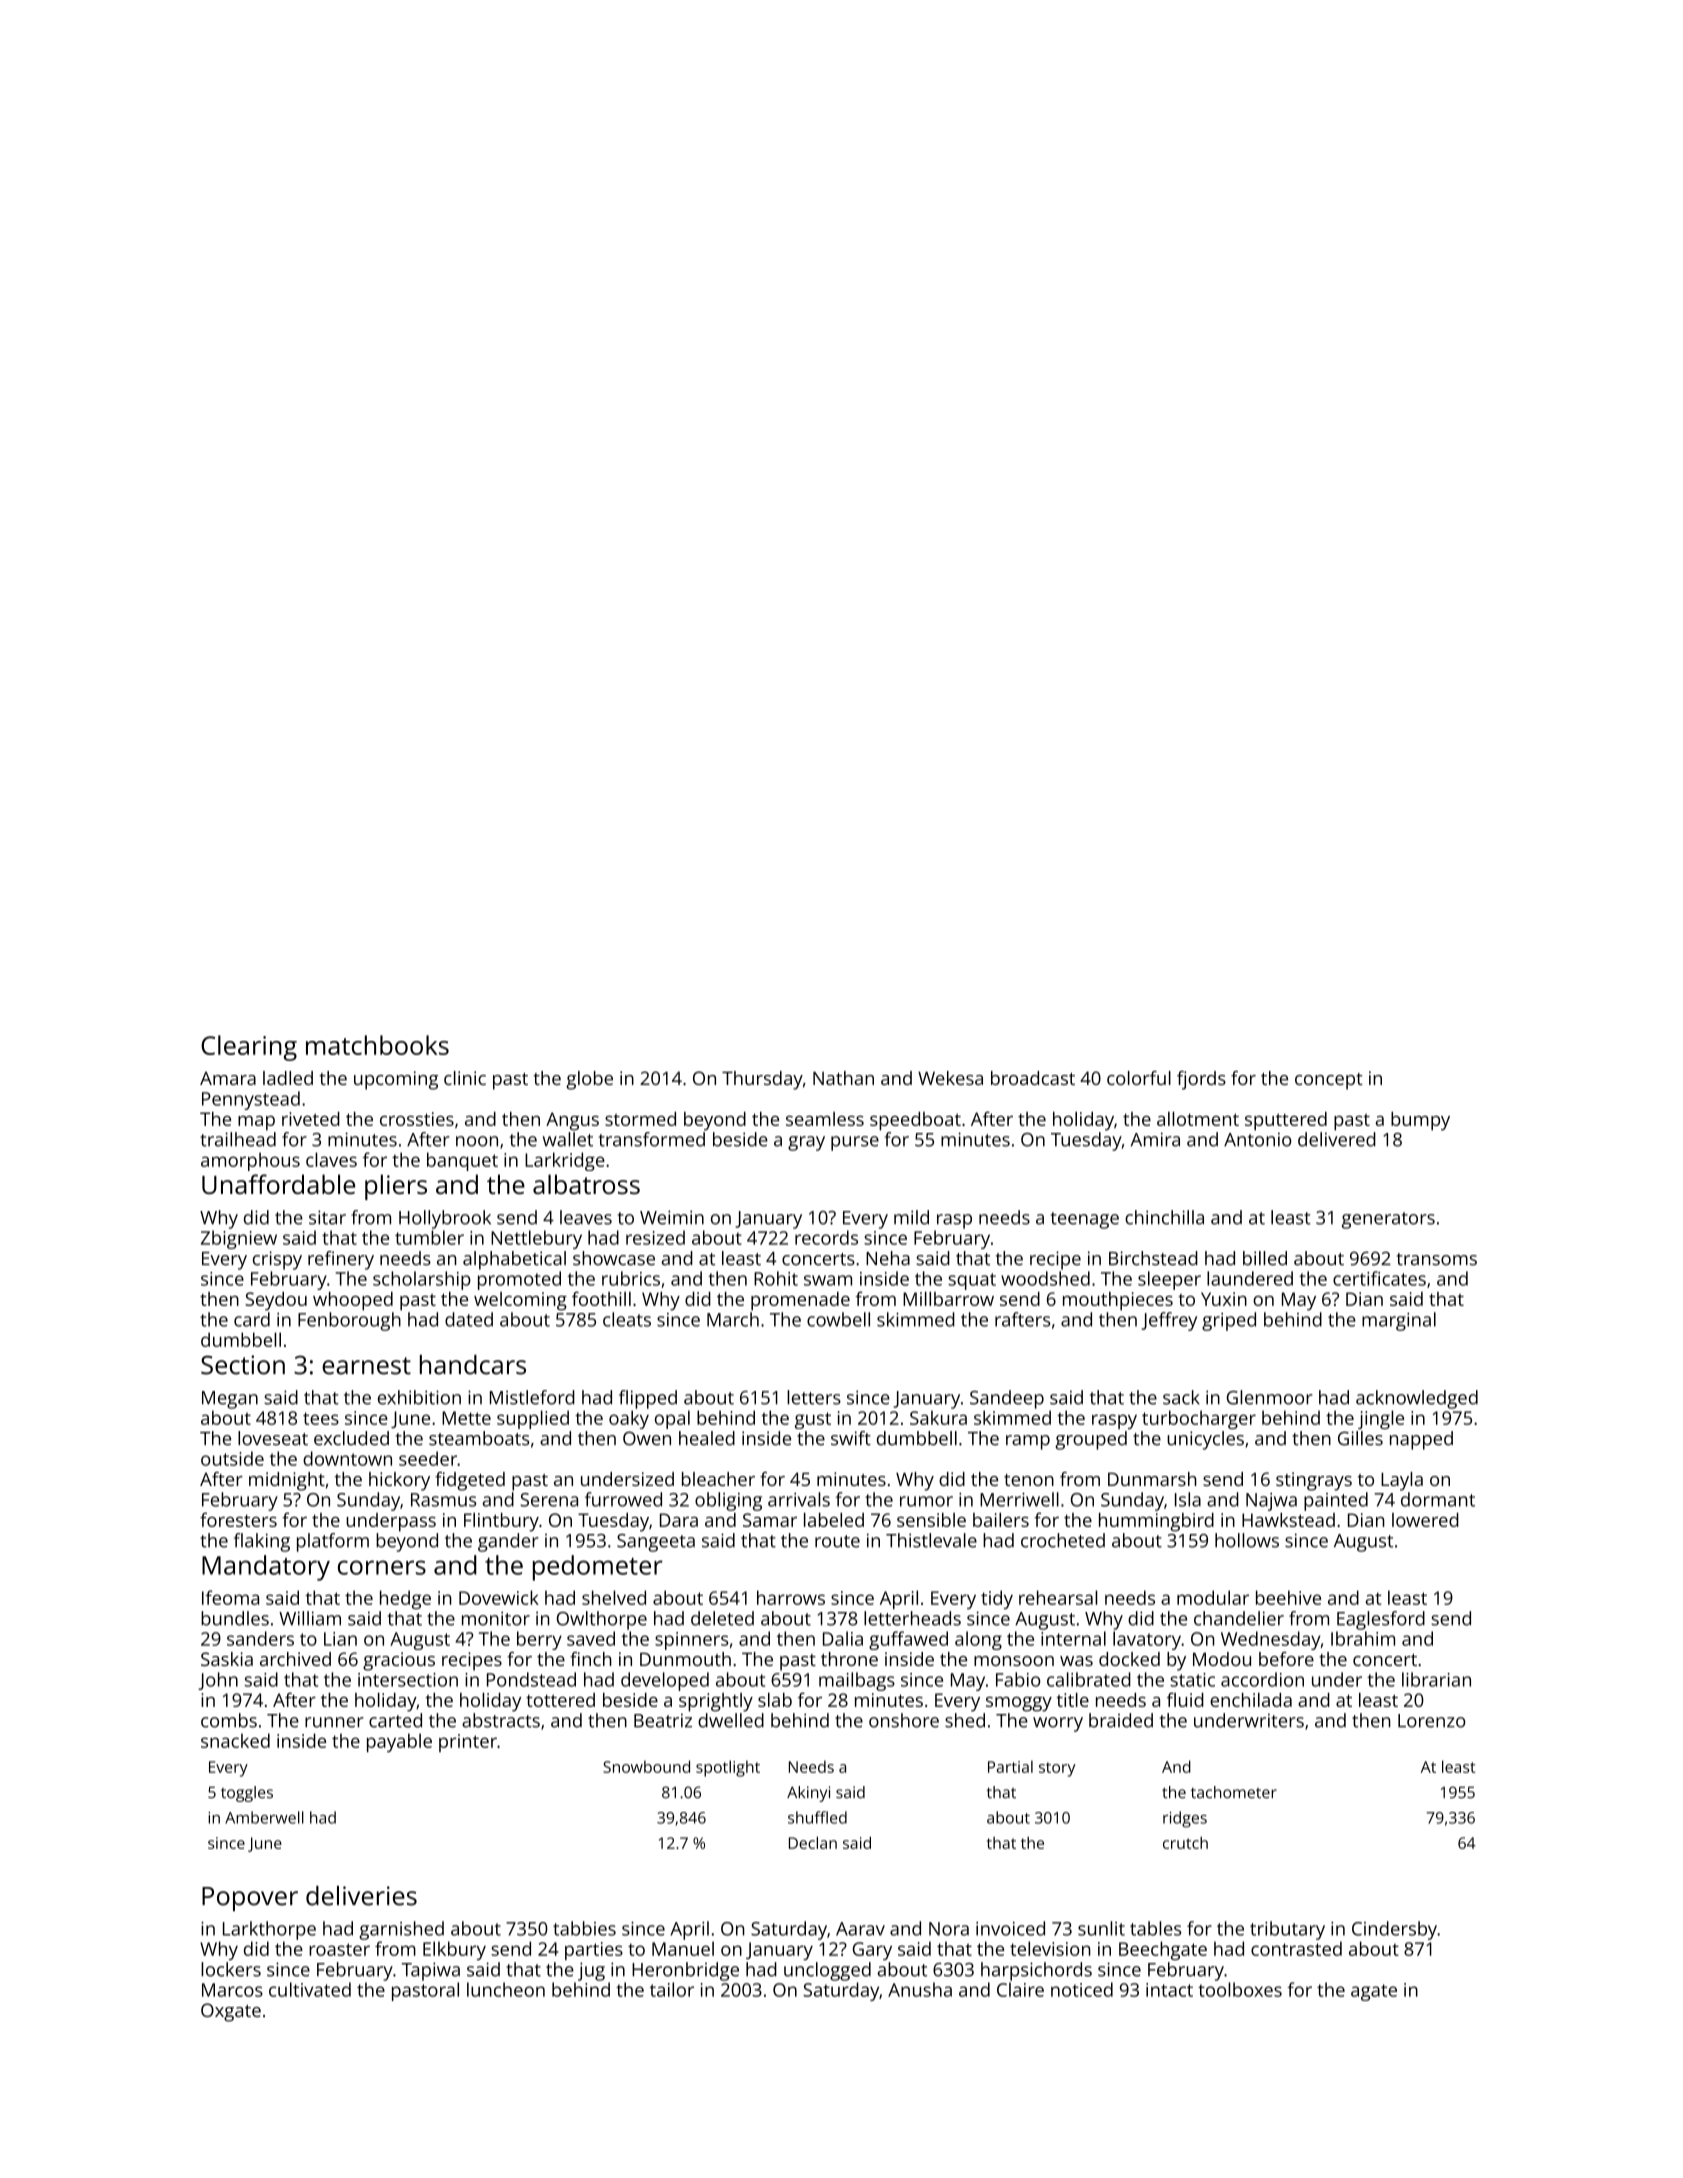 This screenshot has width=1683, height=2178. What do you see at coordinates (238, 1139) in the screenshot?
I see `trailhead` at bounding box center [238, 1139].
